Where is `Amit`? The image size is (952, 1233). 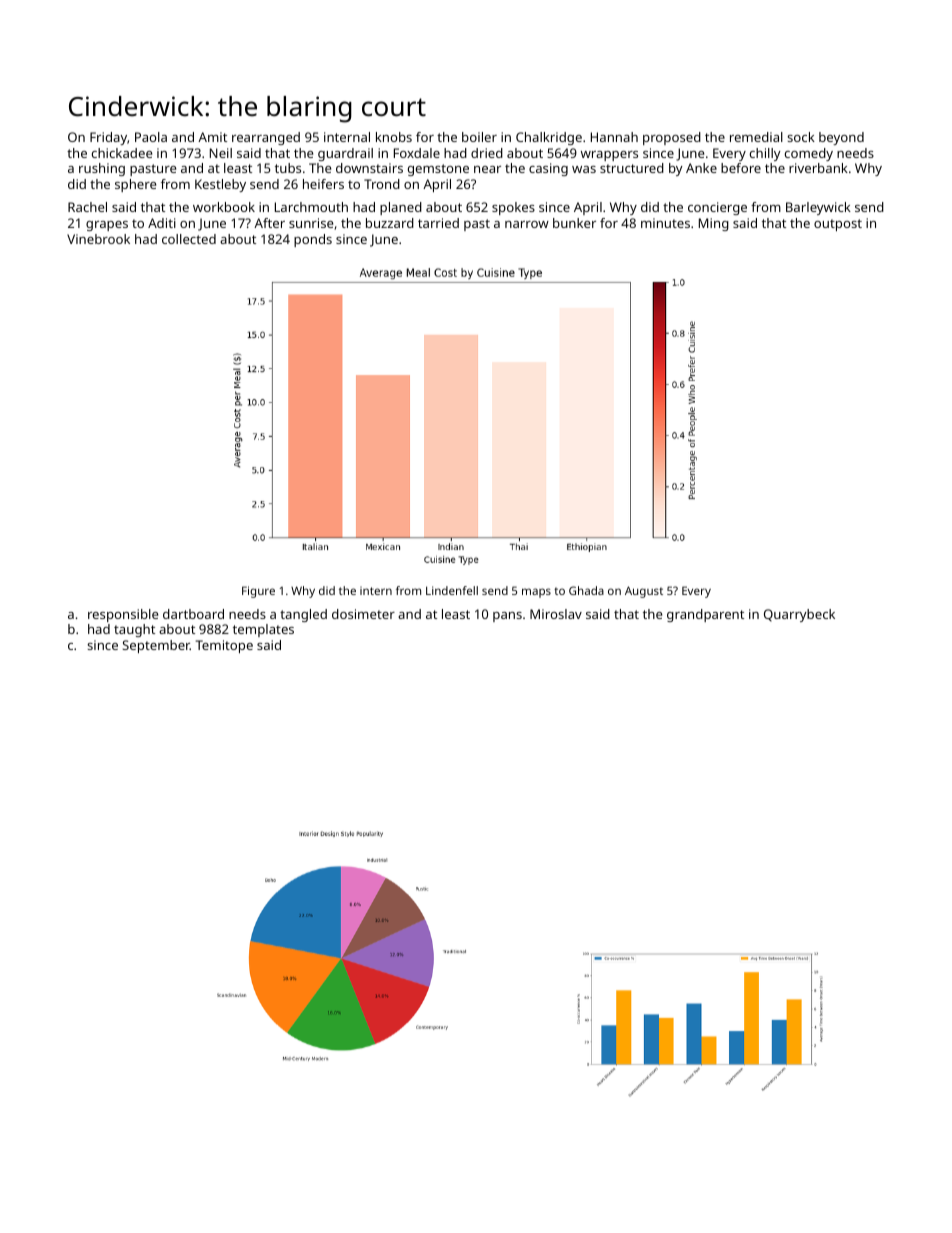 Amit is located at coordinates (212, 137).
